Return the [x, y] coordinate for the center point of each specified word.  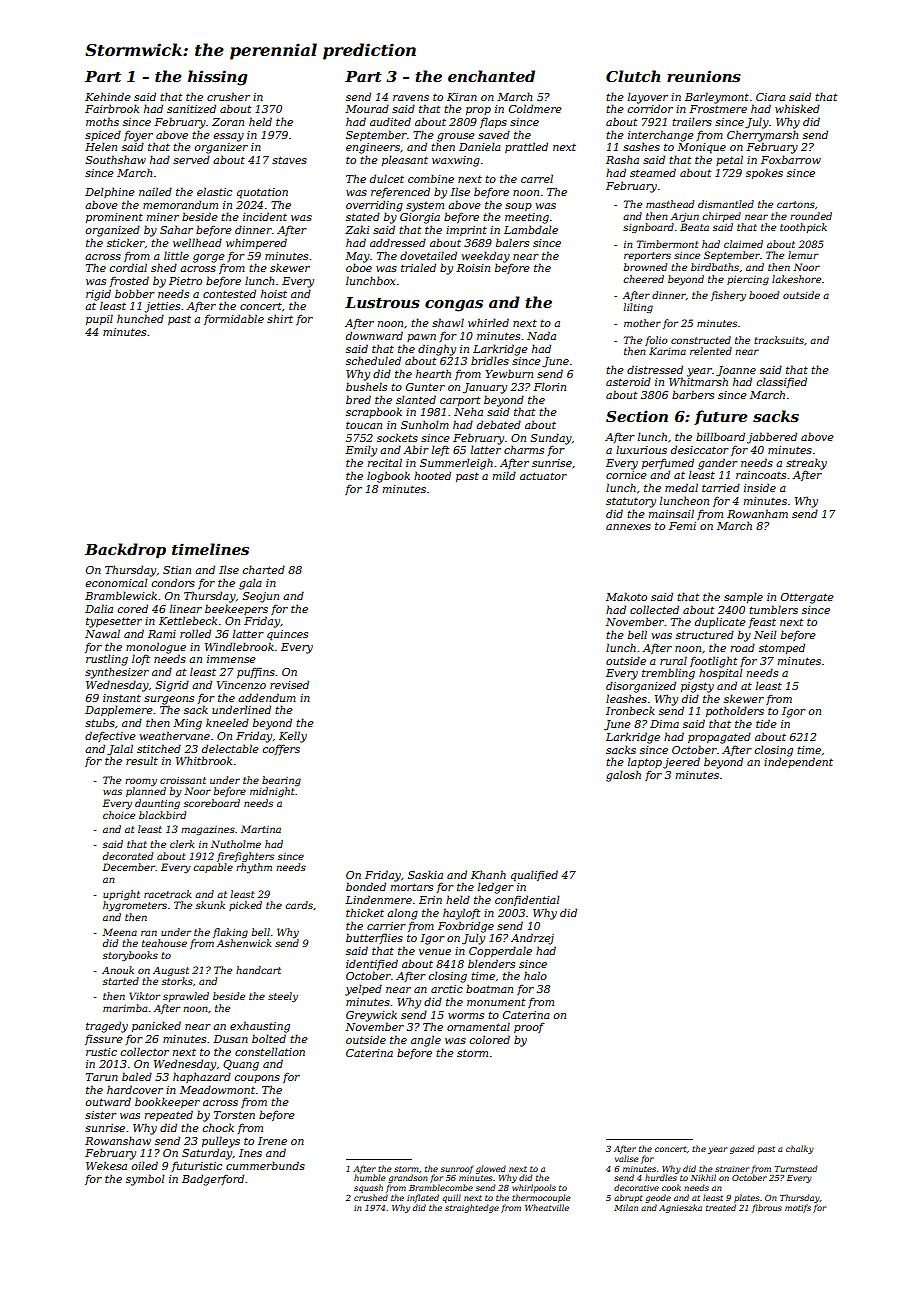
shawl [448, 322]
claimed [743, 244]
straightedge [472, 1208]
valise [627, 1158]
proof [529, 1028]
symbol [145, 1180]
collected [654, 609]
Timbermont [667, 244]
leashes [626, 698]
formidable [234, 319]
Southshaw [115, 159]
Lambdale [531, 229]
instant [122, 698]
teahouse [164, 943]
